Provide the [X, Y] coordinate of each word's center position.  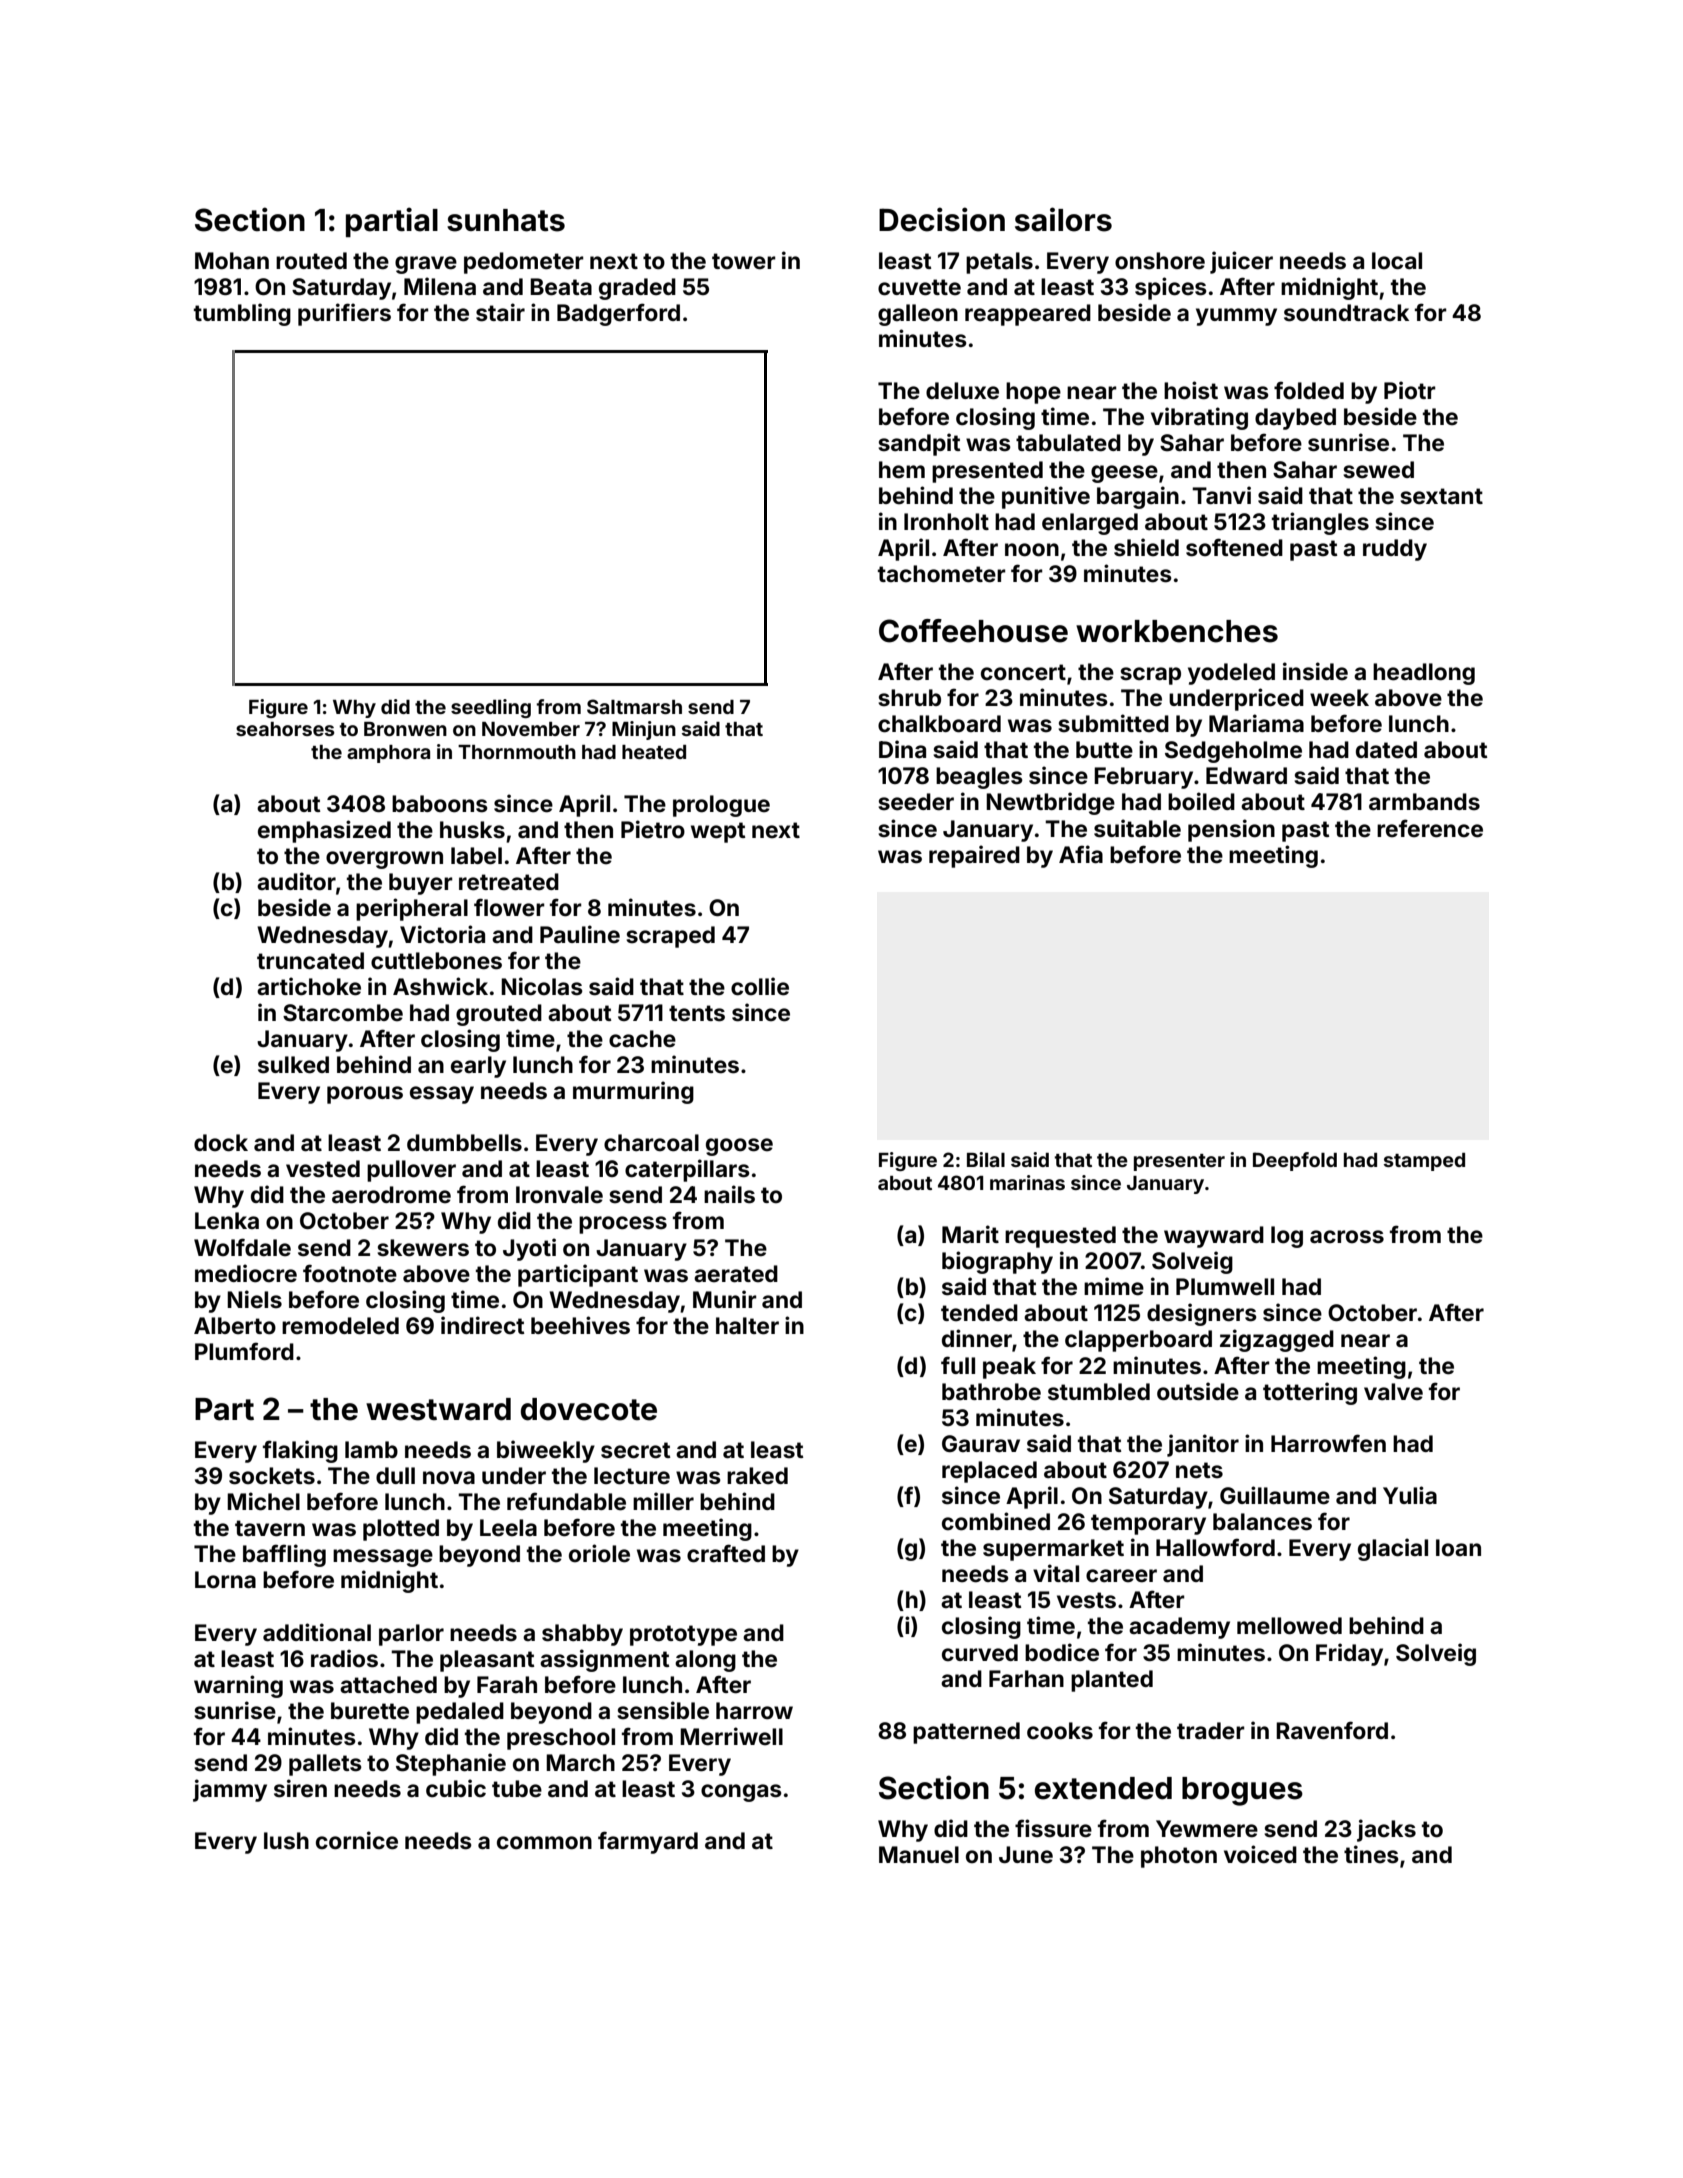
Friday [1349, 1654]
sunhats [506, 220]
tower [744, 261]
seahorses [285, 729]
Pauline [580, 934]
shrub [909, 698]
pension [1231, 830]
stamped [1424, 1162]
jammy [230, 1790]
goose [739, 1147]
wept [718, 832]
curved [980, 1653]
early [478, 1067]
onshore [1160, 261]
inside [1315, 671]
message [383, 1558]
